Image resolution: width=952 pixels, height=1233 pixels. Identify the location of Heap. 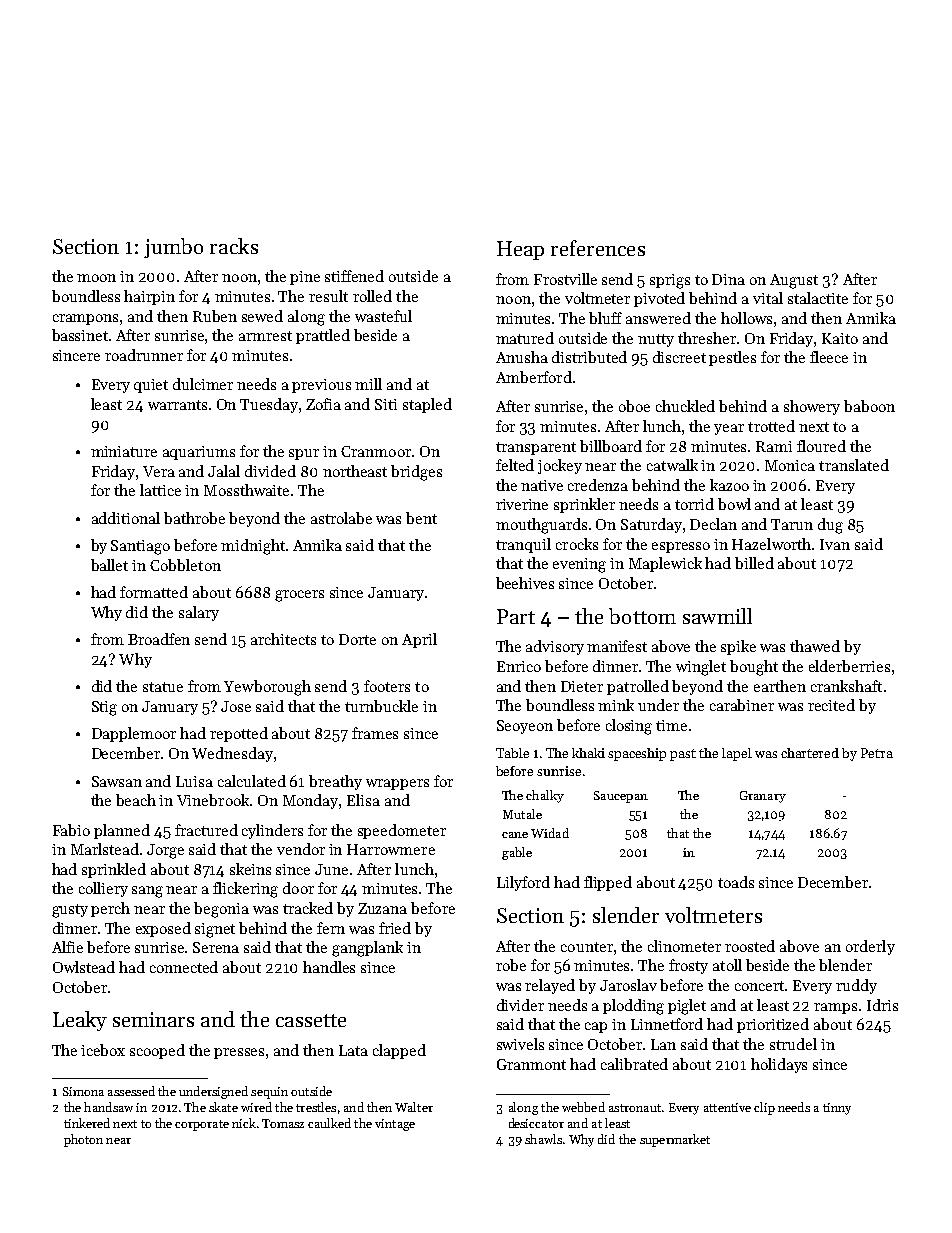
(520, 250).
